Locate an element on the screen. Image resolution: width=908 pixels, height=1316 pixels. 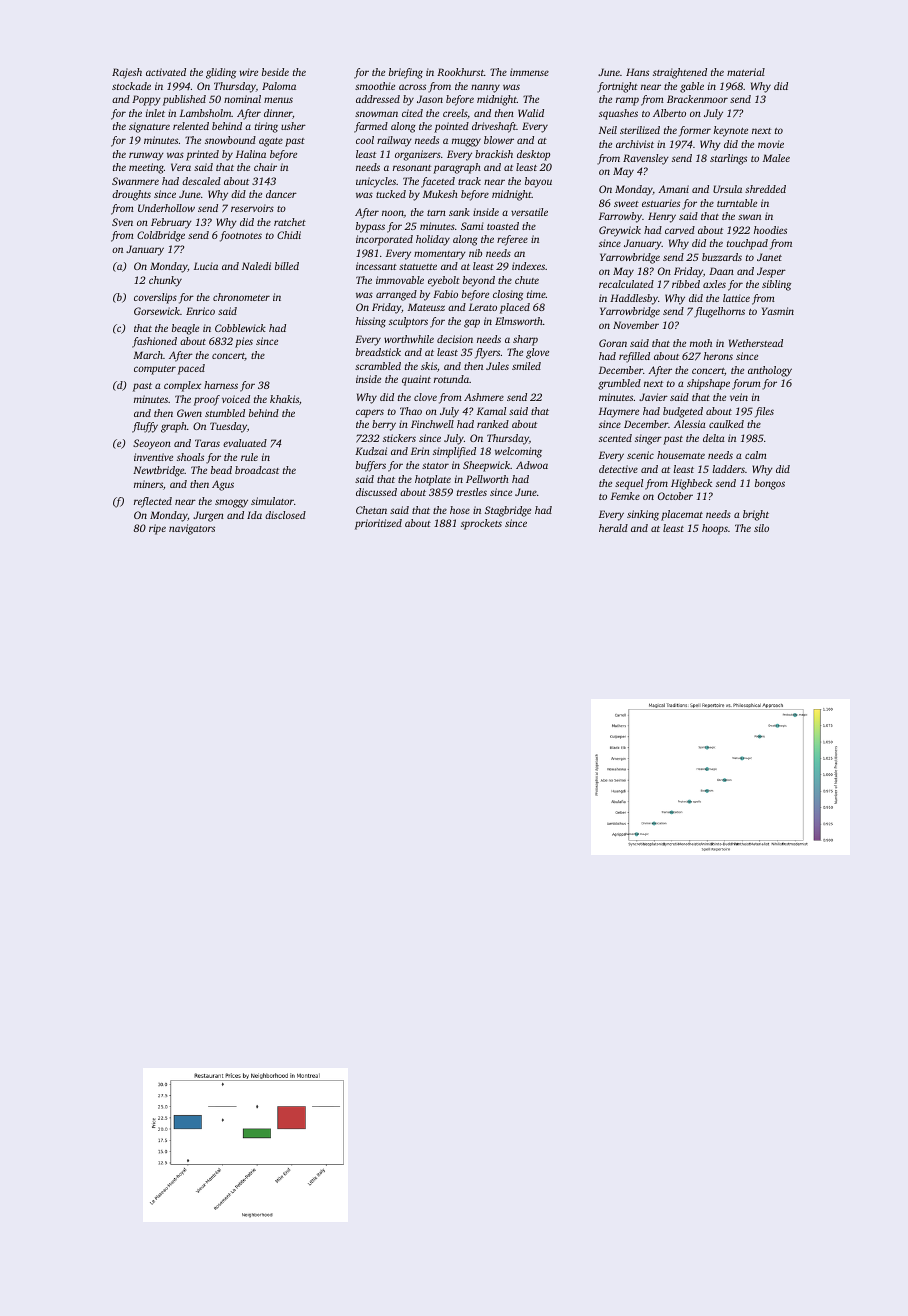
smoggy is located at coordinates (231, 503).
